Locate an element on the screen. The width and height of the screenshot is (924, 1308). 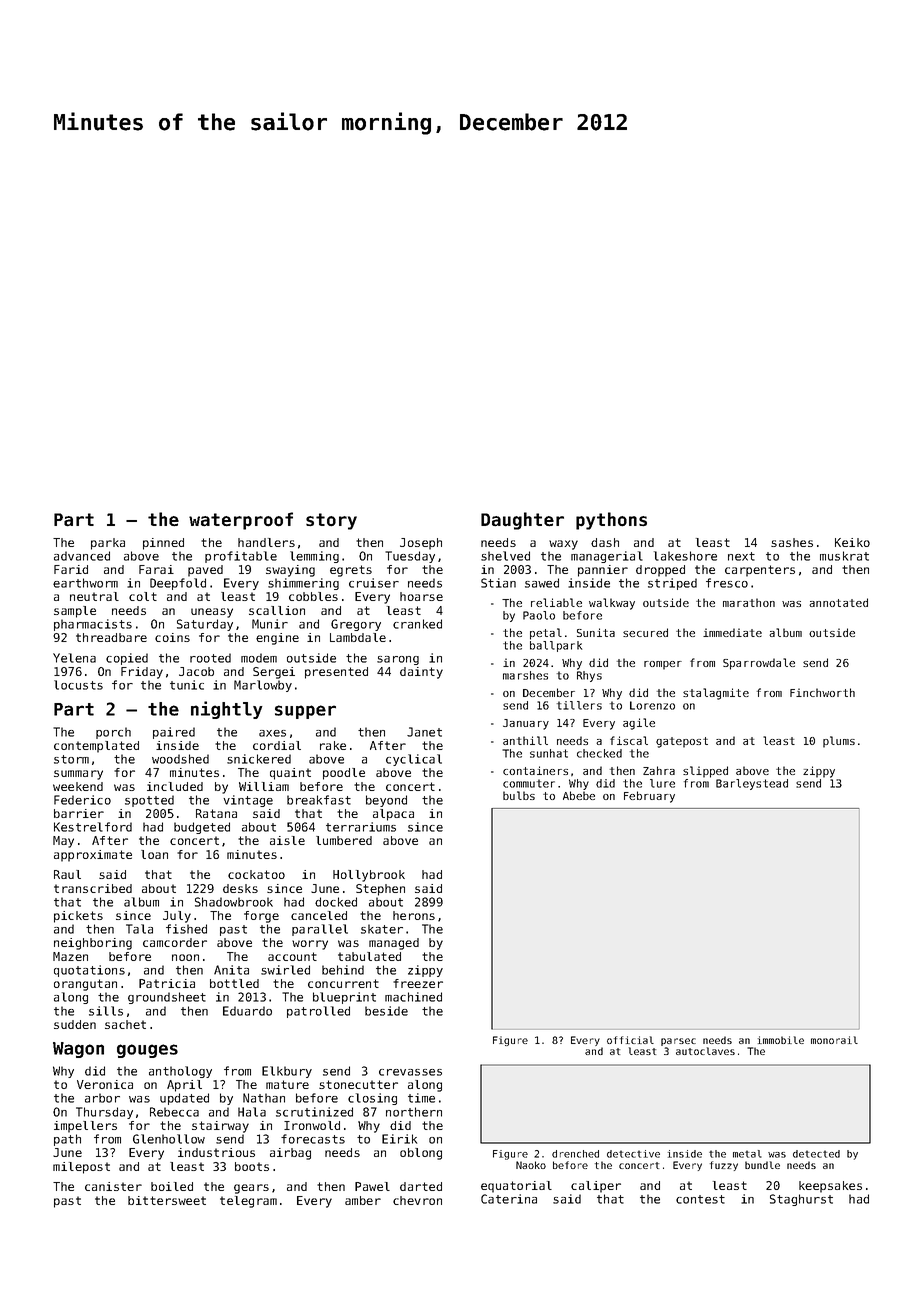
behind is located at coordinates (343, 970).
